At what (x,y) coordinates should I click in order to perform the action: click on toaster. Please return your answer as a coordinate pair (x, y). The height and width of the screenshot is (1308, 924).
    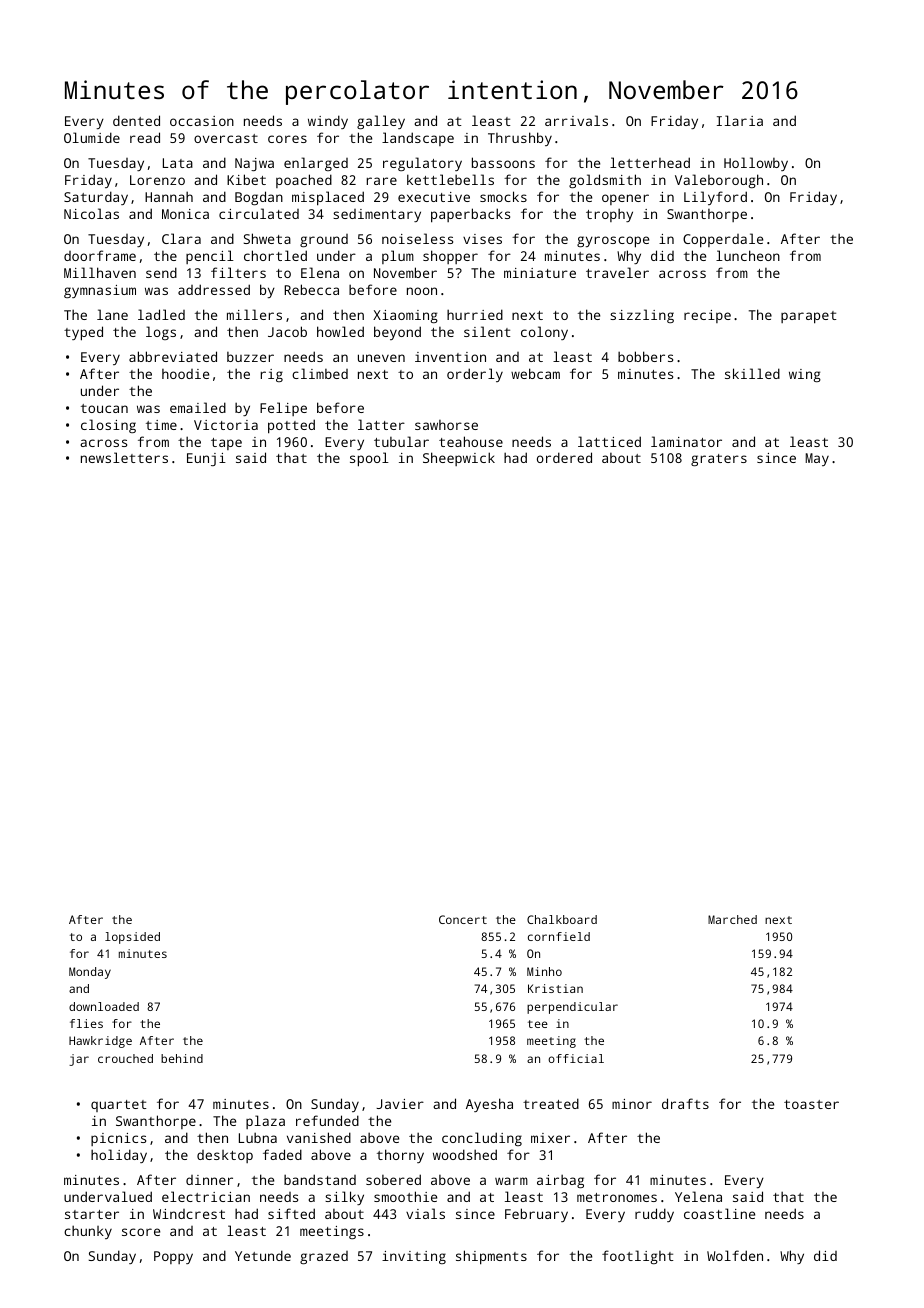
    Looking at the image, I should click on (811, 1104).
